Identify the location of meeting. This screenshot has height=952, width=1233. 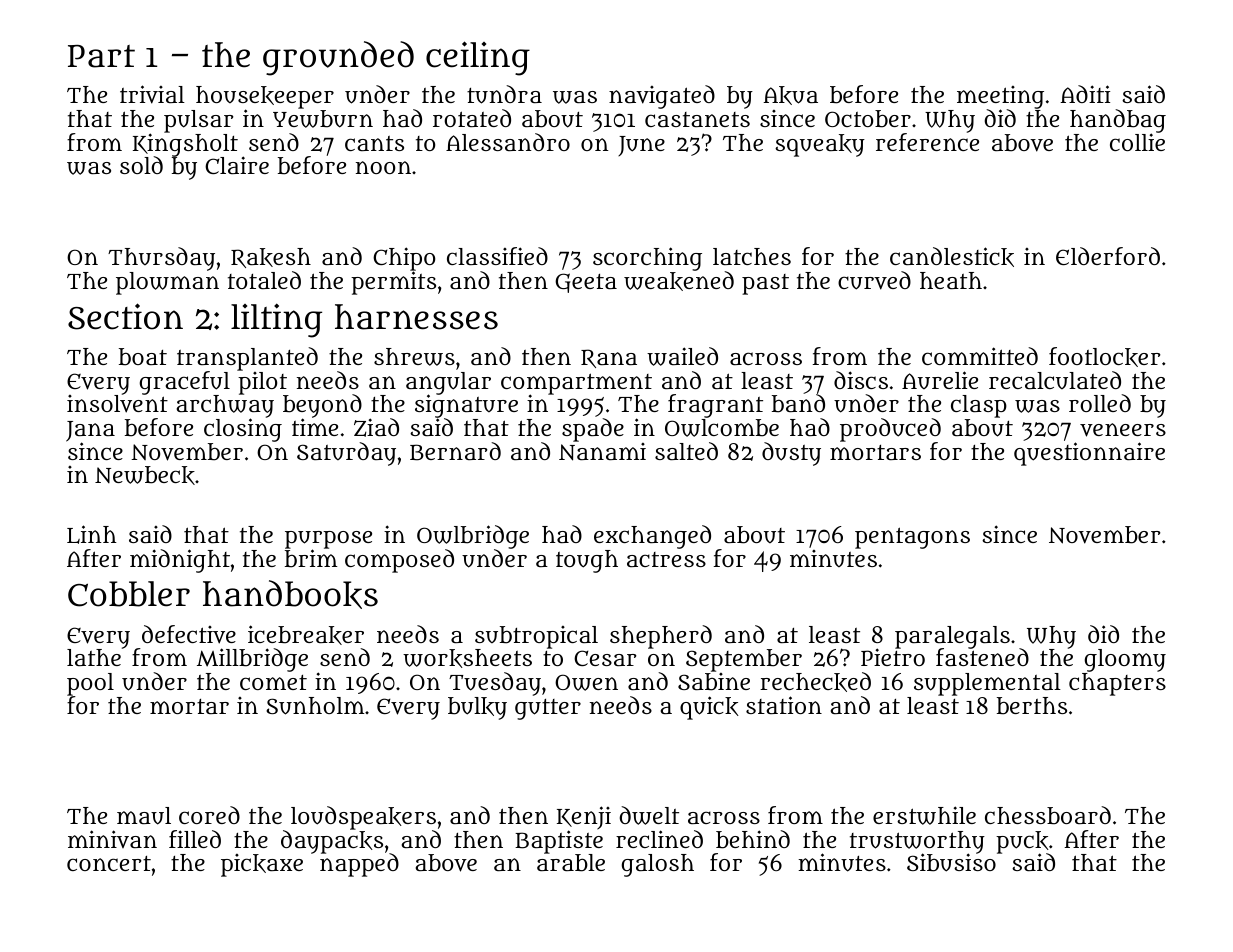
(1000, 98).
